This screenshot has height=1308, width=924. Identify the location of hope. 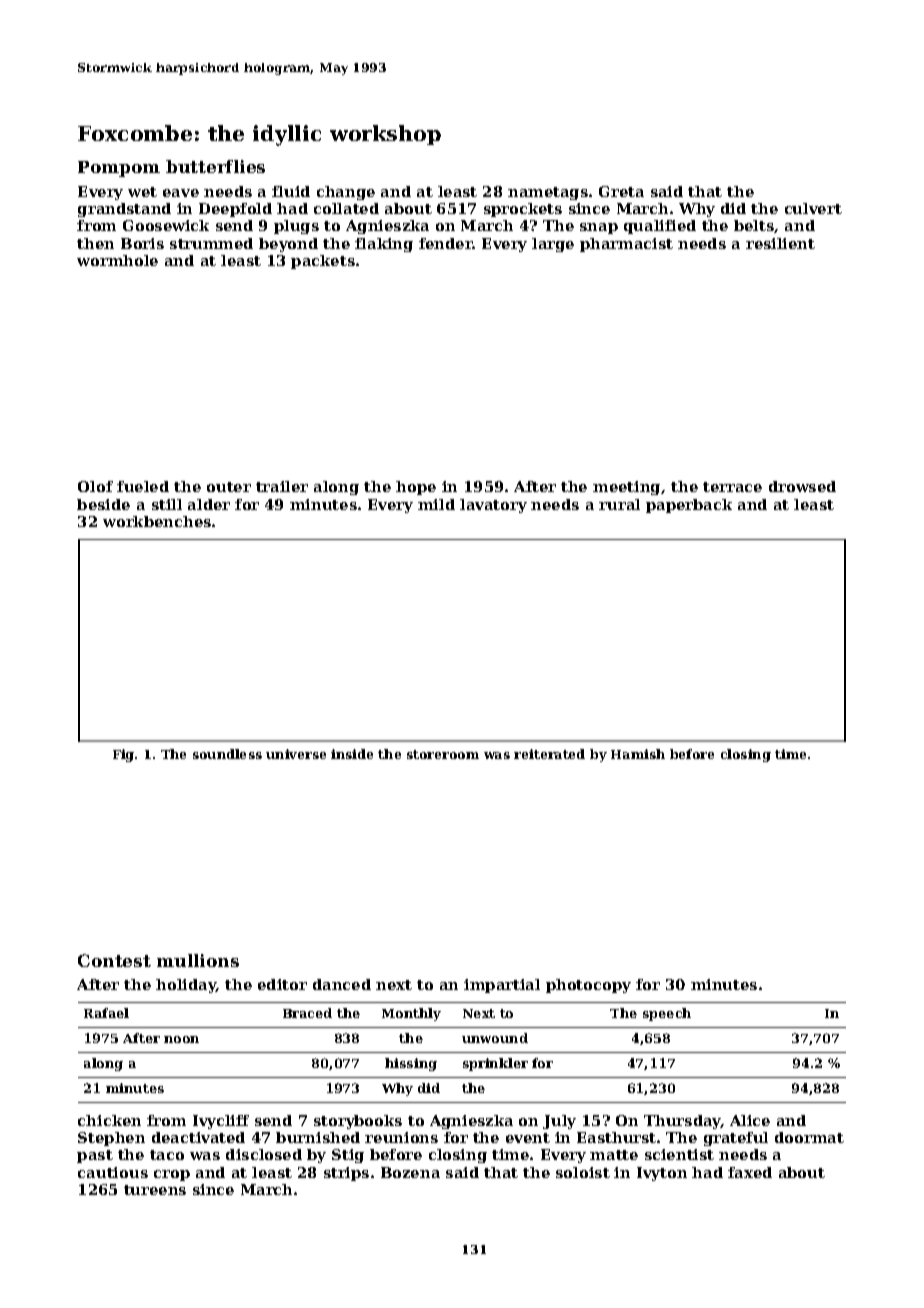
(416, 488).
